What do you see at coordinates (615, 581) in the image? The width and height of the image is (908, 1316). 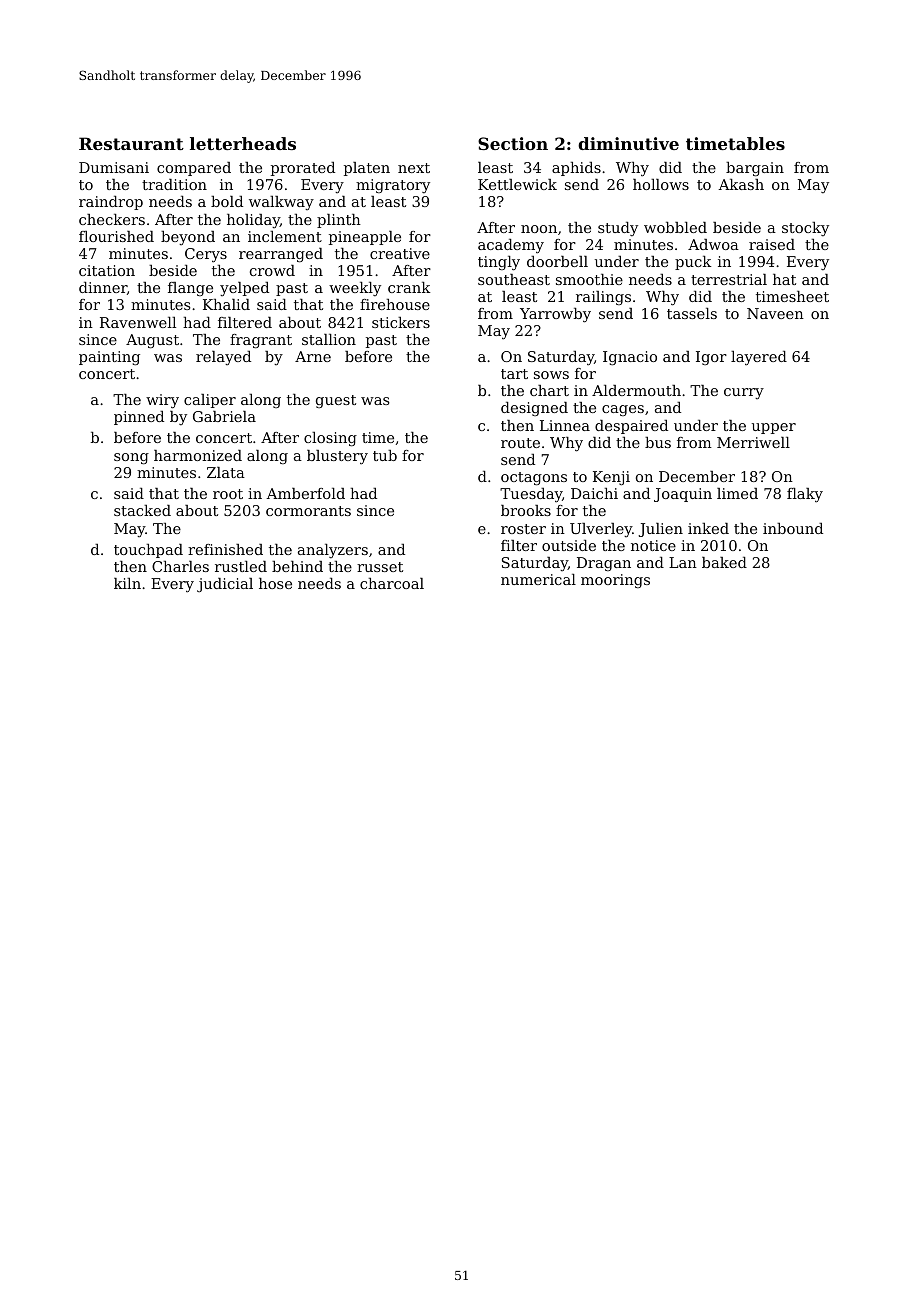 I see `moorings` at bounding box center [615, 581].
